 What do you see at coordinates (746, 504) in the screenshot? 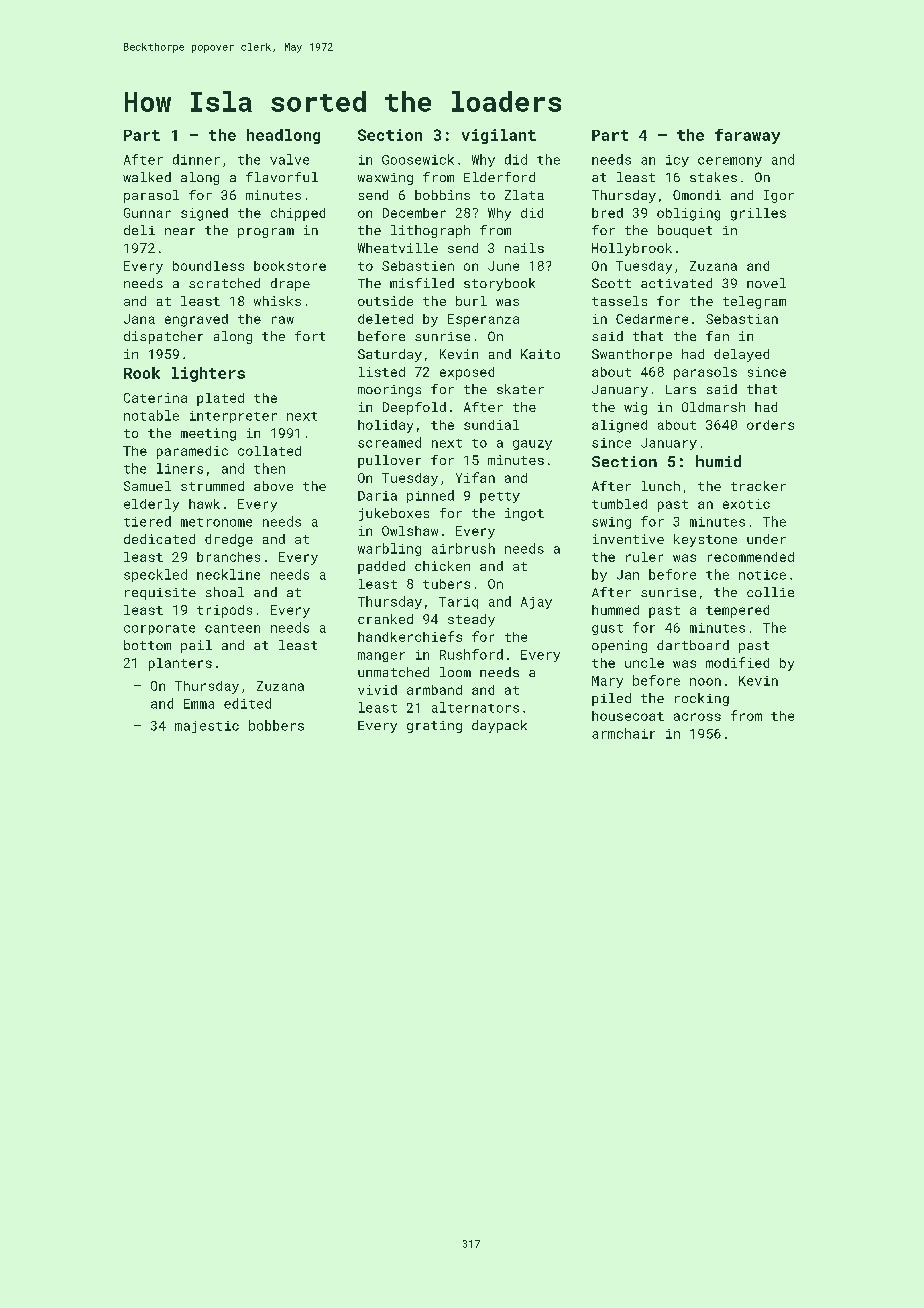
I see `exotic` at bounding box center [746, 504].
